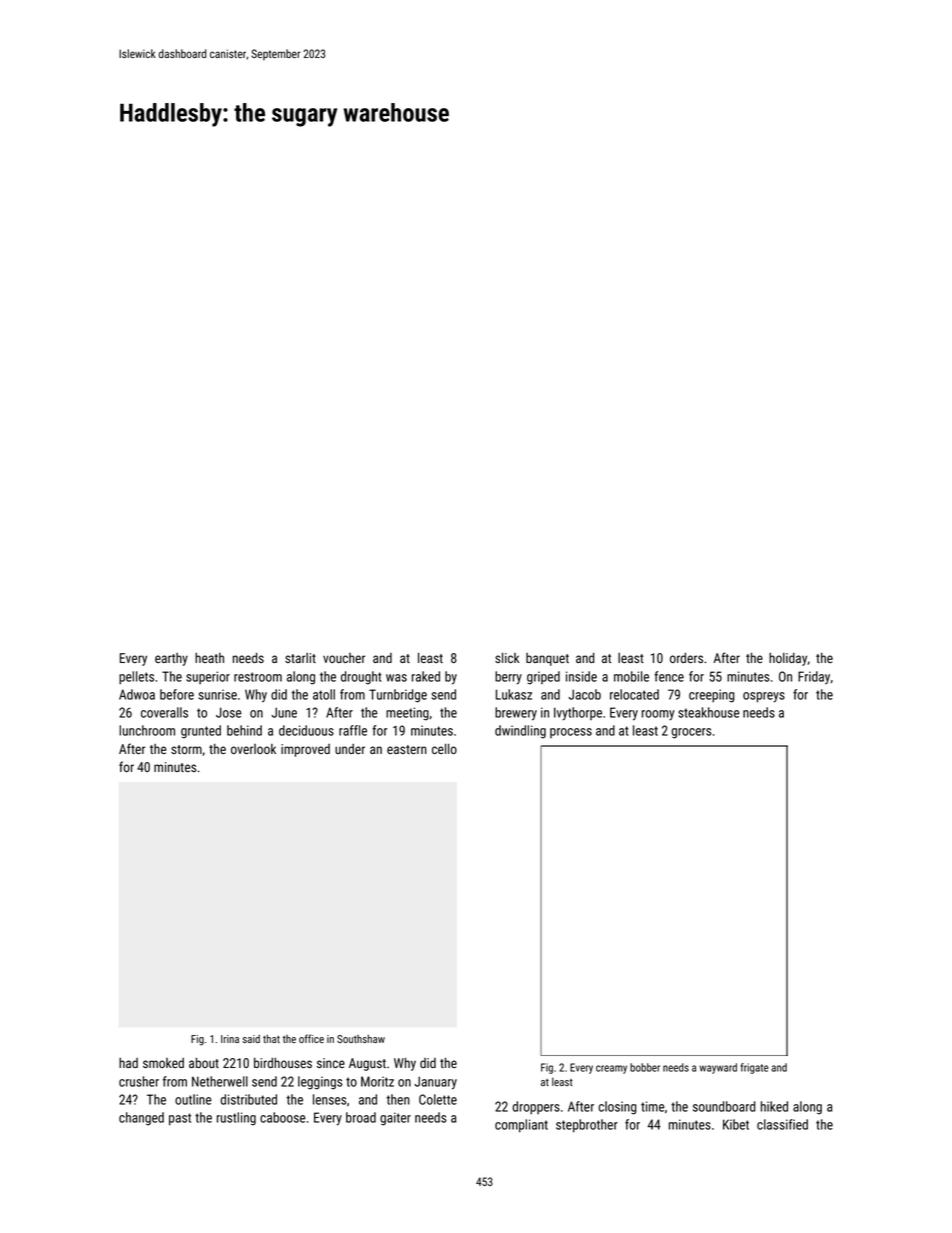  Describe the element at coordinates (520, 732) in the screenshot. I see `dwindling` at that location.
